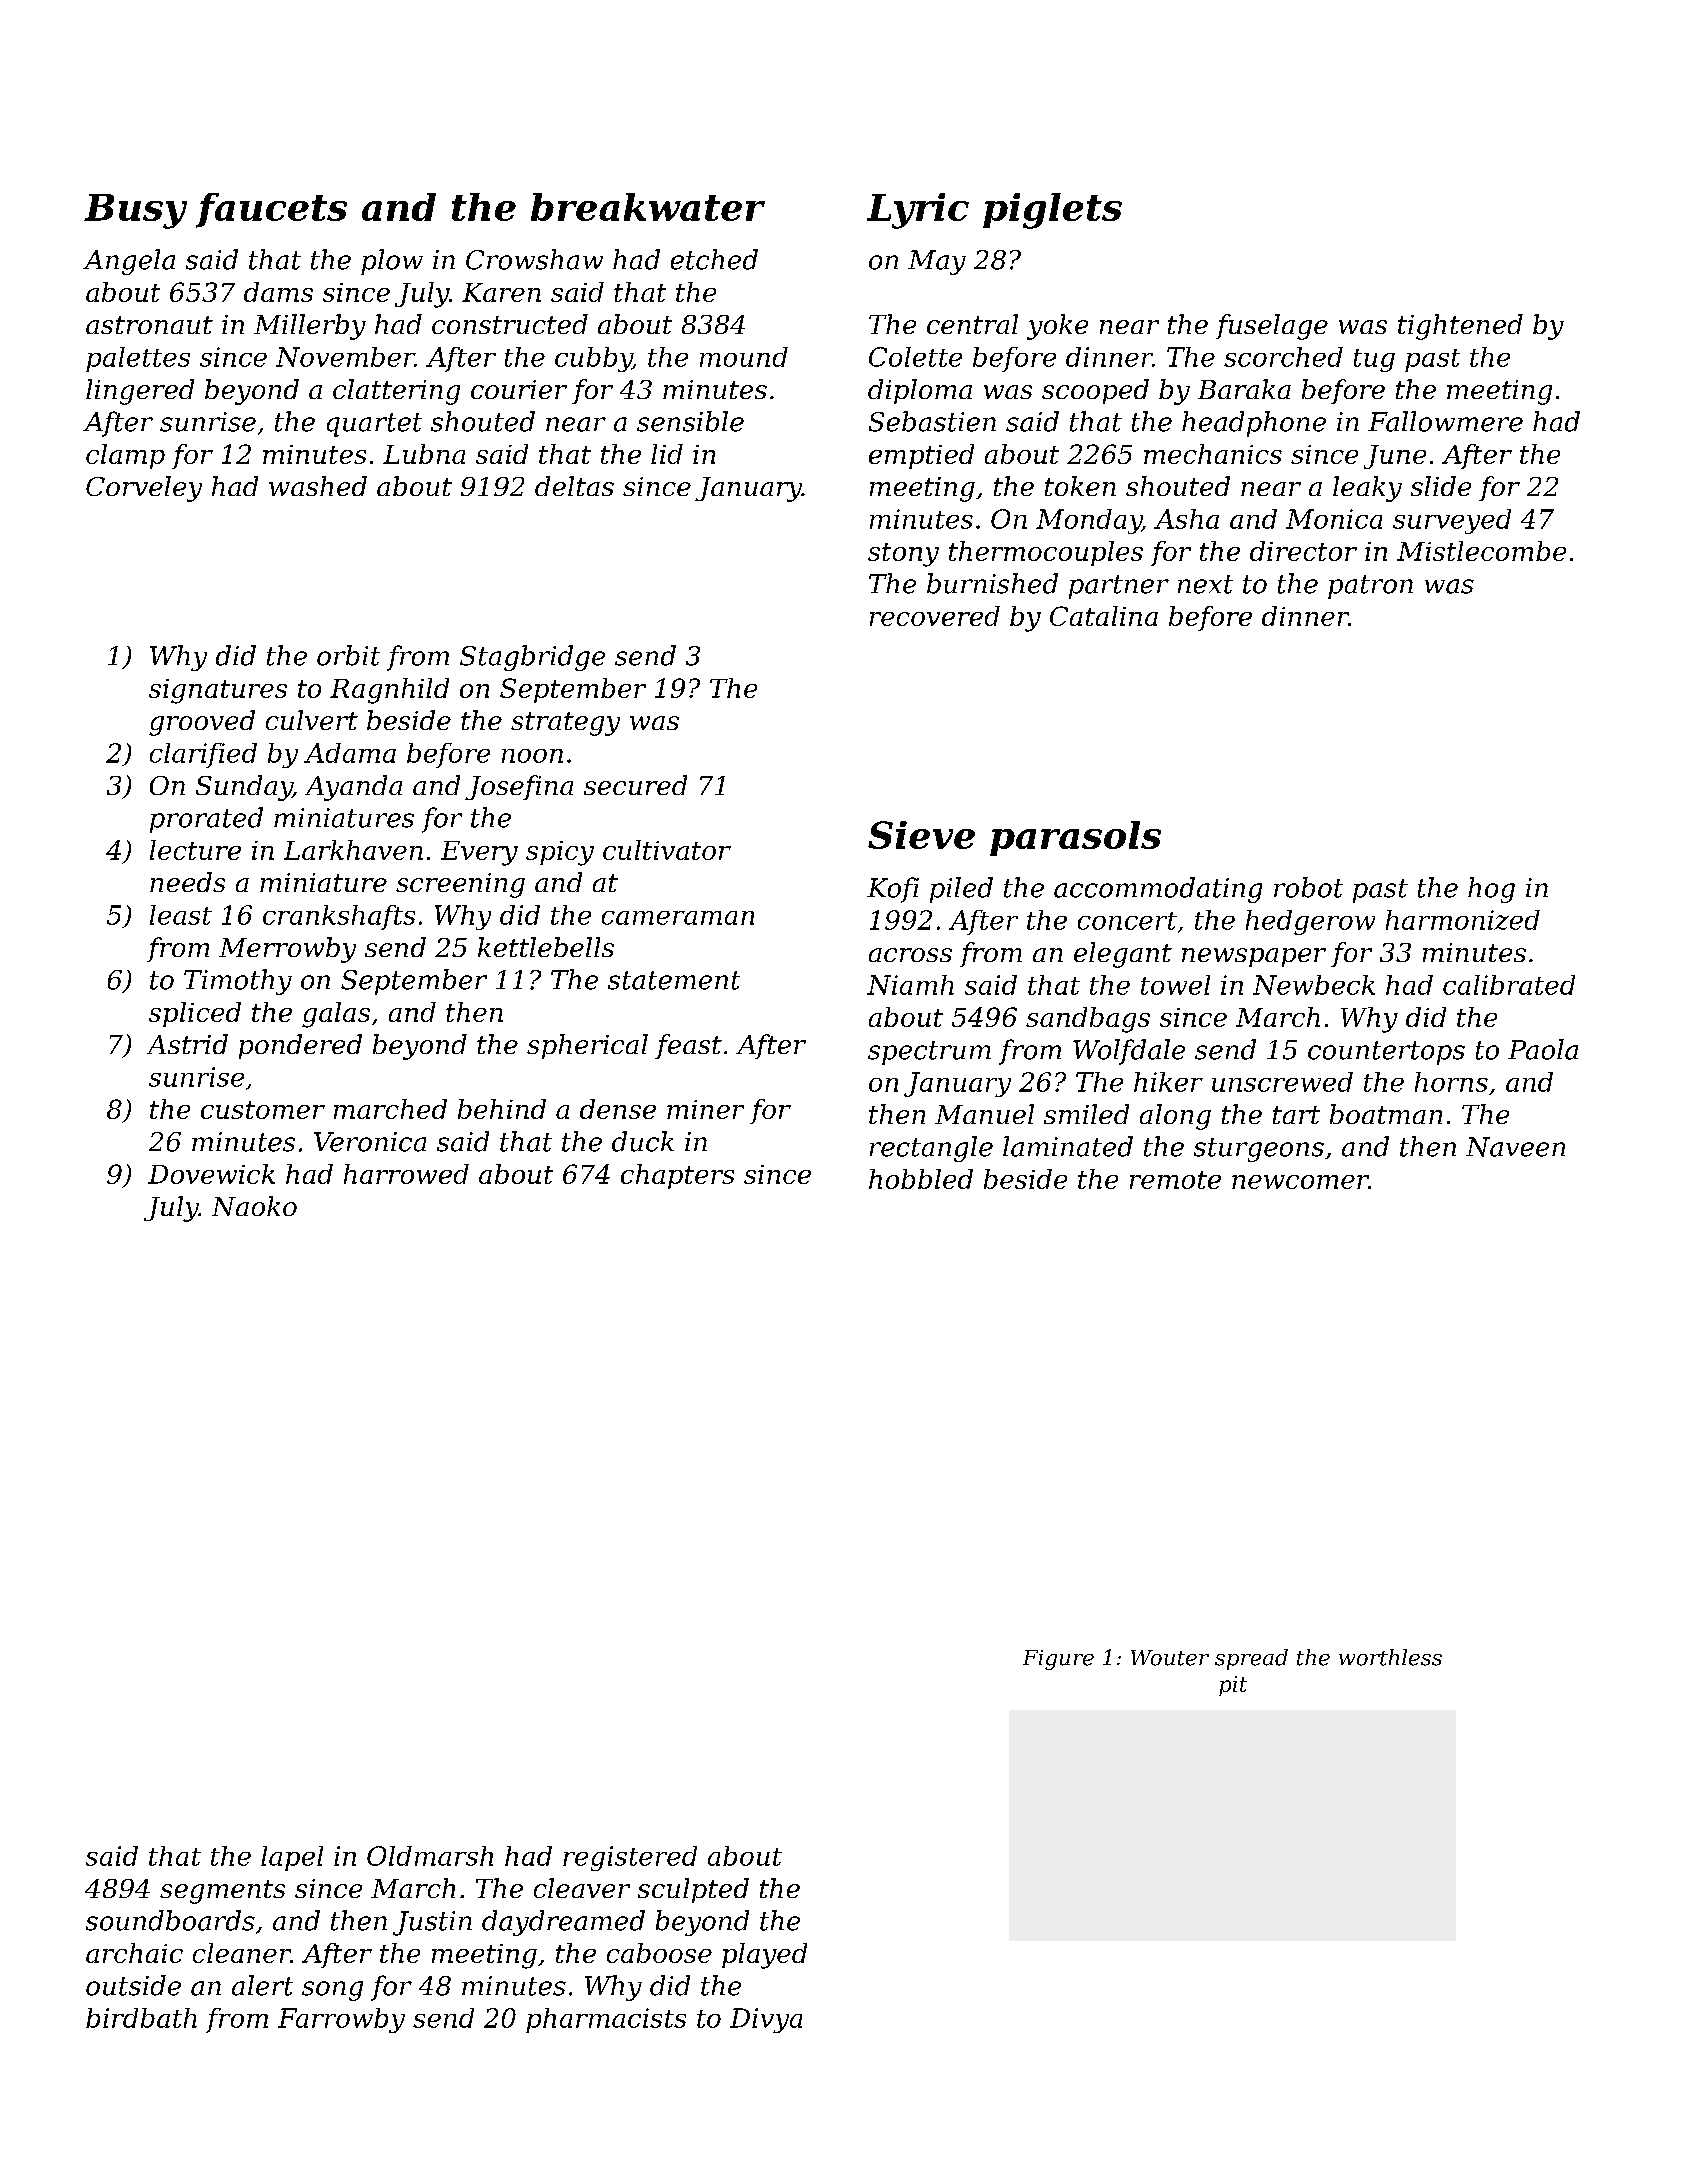 This screenshot has width=1683, height=2178. What do you see at coordinates (195, 850) in the screenshot?
I see `lecture` at bounding box center [195, 850].
